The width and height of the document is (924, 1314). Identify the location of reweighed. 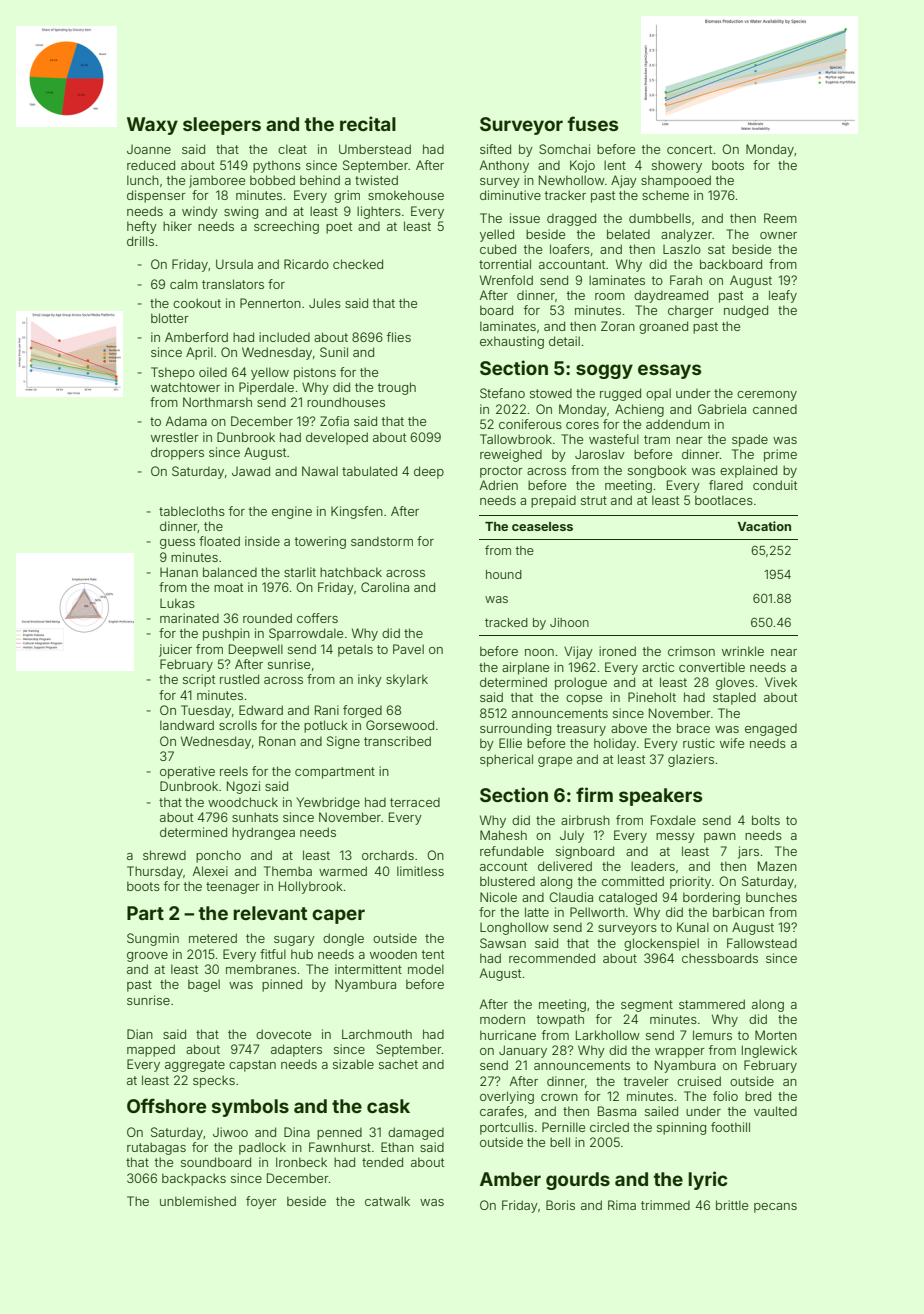
(511, 455).
